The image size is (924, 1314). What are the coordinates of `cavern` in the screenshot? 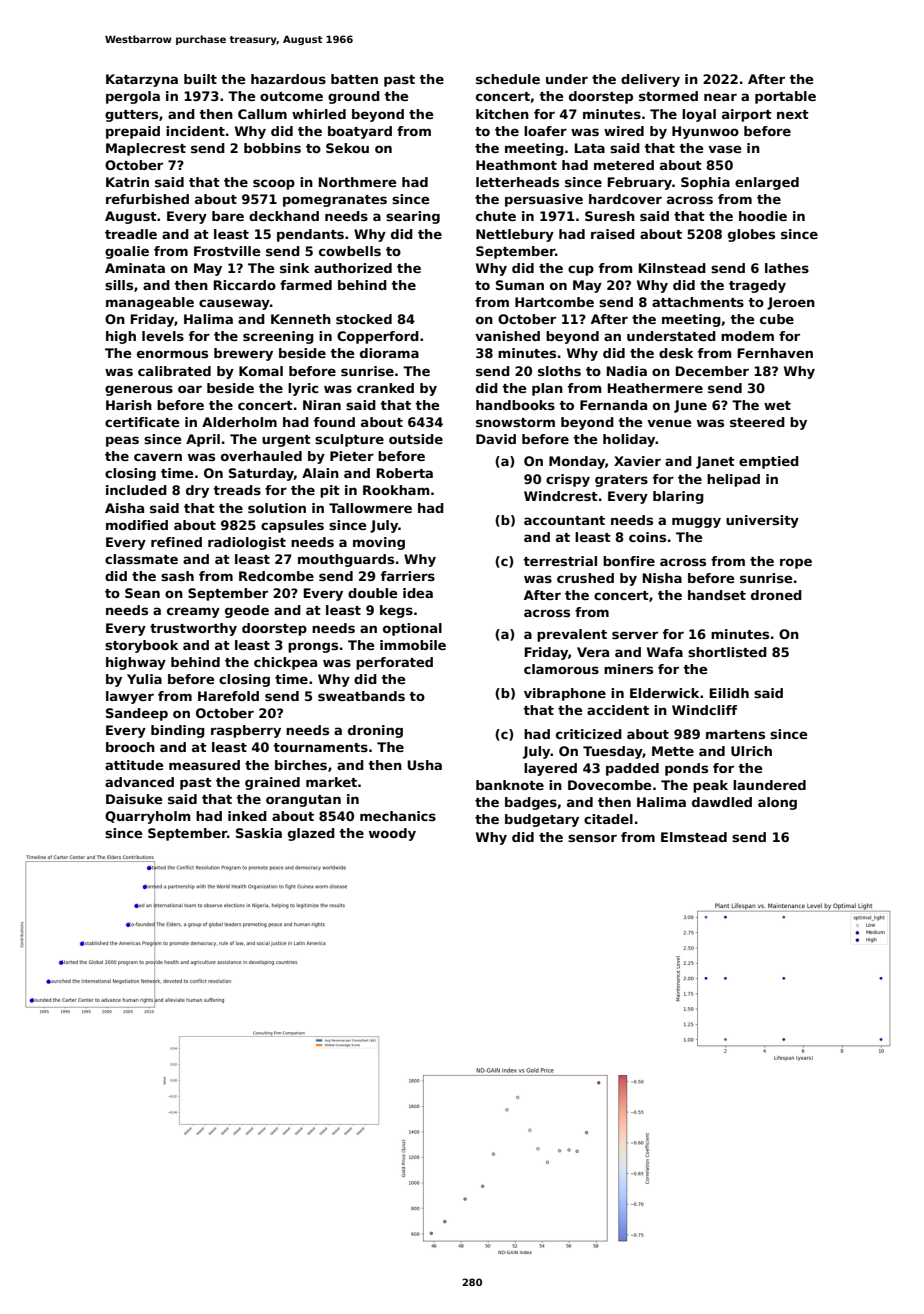 It's located at (158, 457).
